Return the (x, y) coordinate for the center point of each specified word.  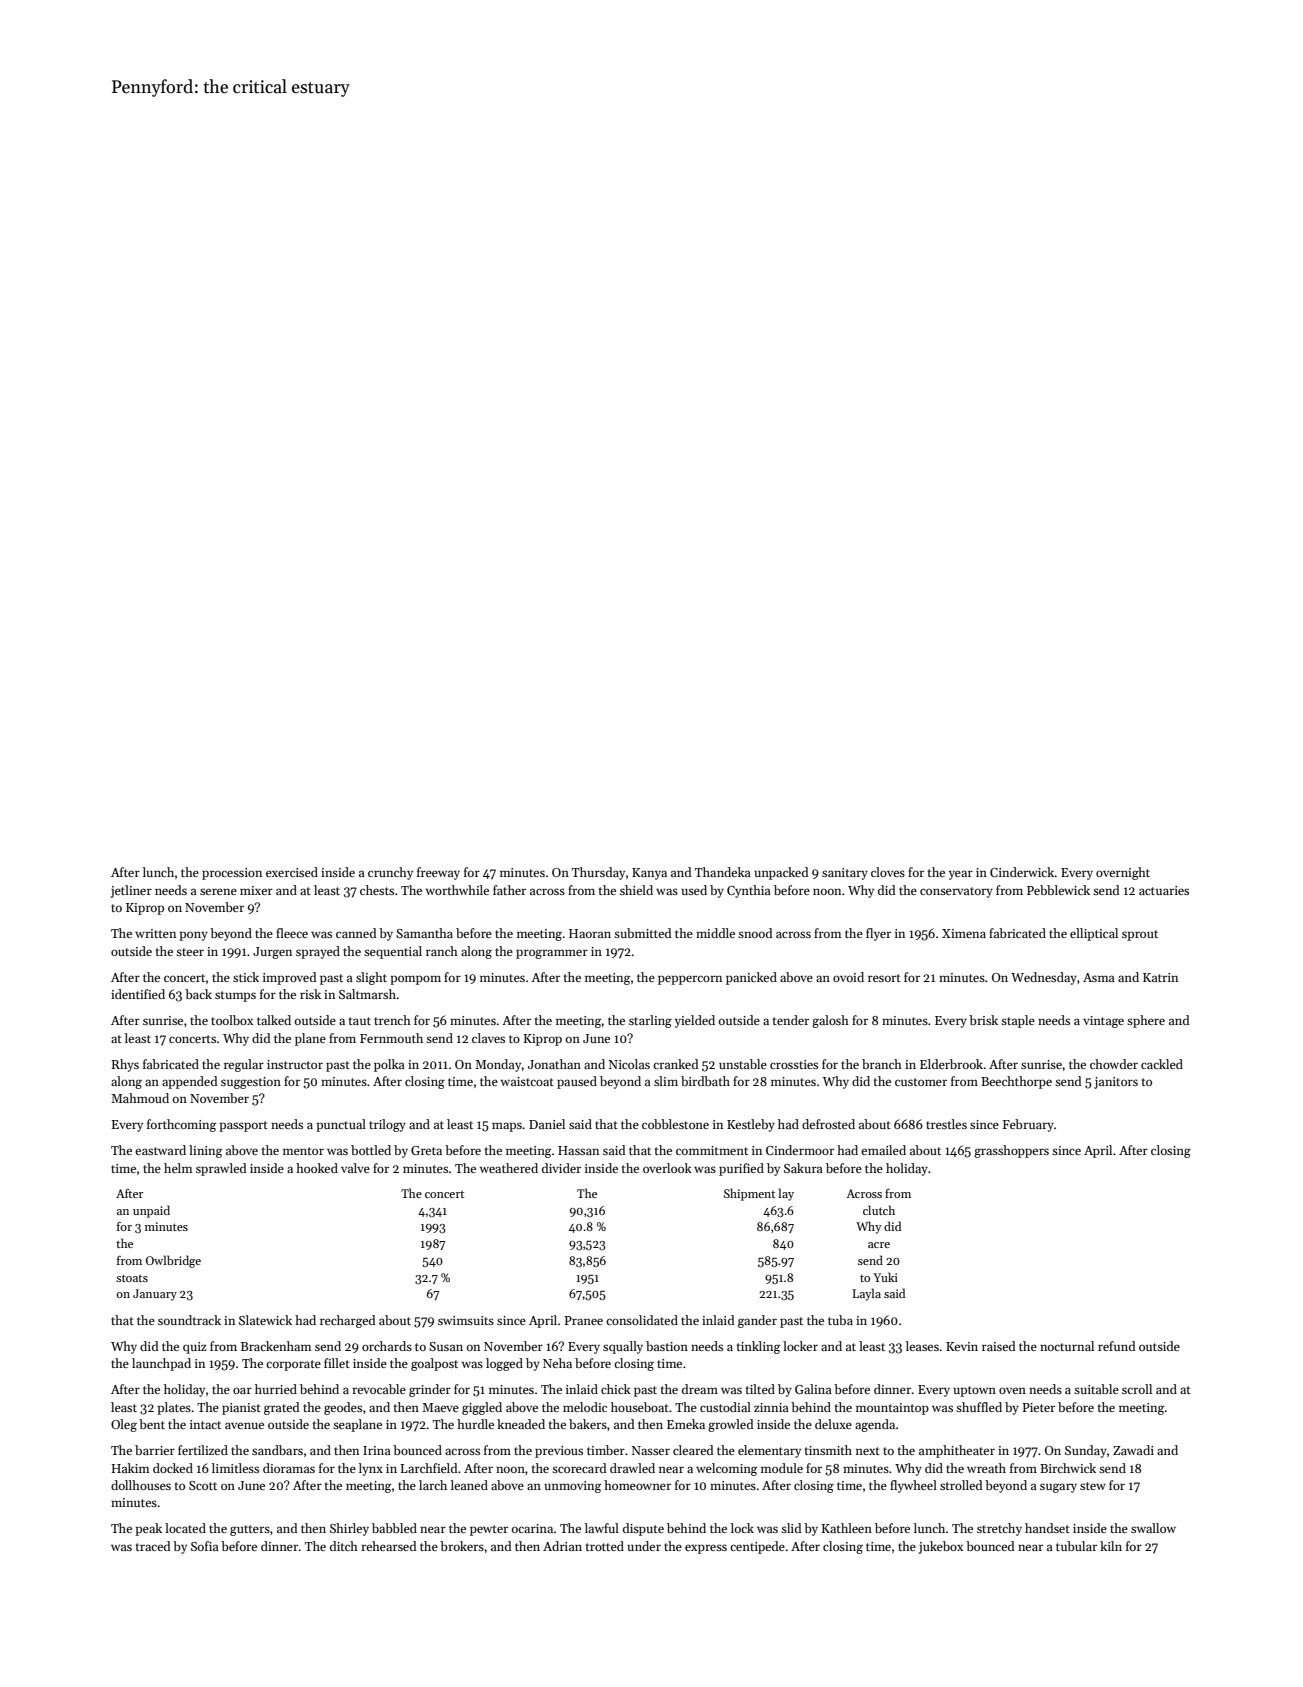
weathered (508, 1168)
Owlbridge (173, 1261)
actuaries (1164, 890)
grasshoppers (1011, 1151)
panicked (751, 978)
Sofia (205, 1546)
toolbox (232, 1020)
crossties (794, 1064)
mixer (256, 890)
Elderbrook (951, 1064)
